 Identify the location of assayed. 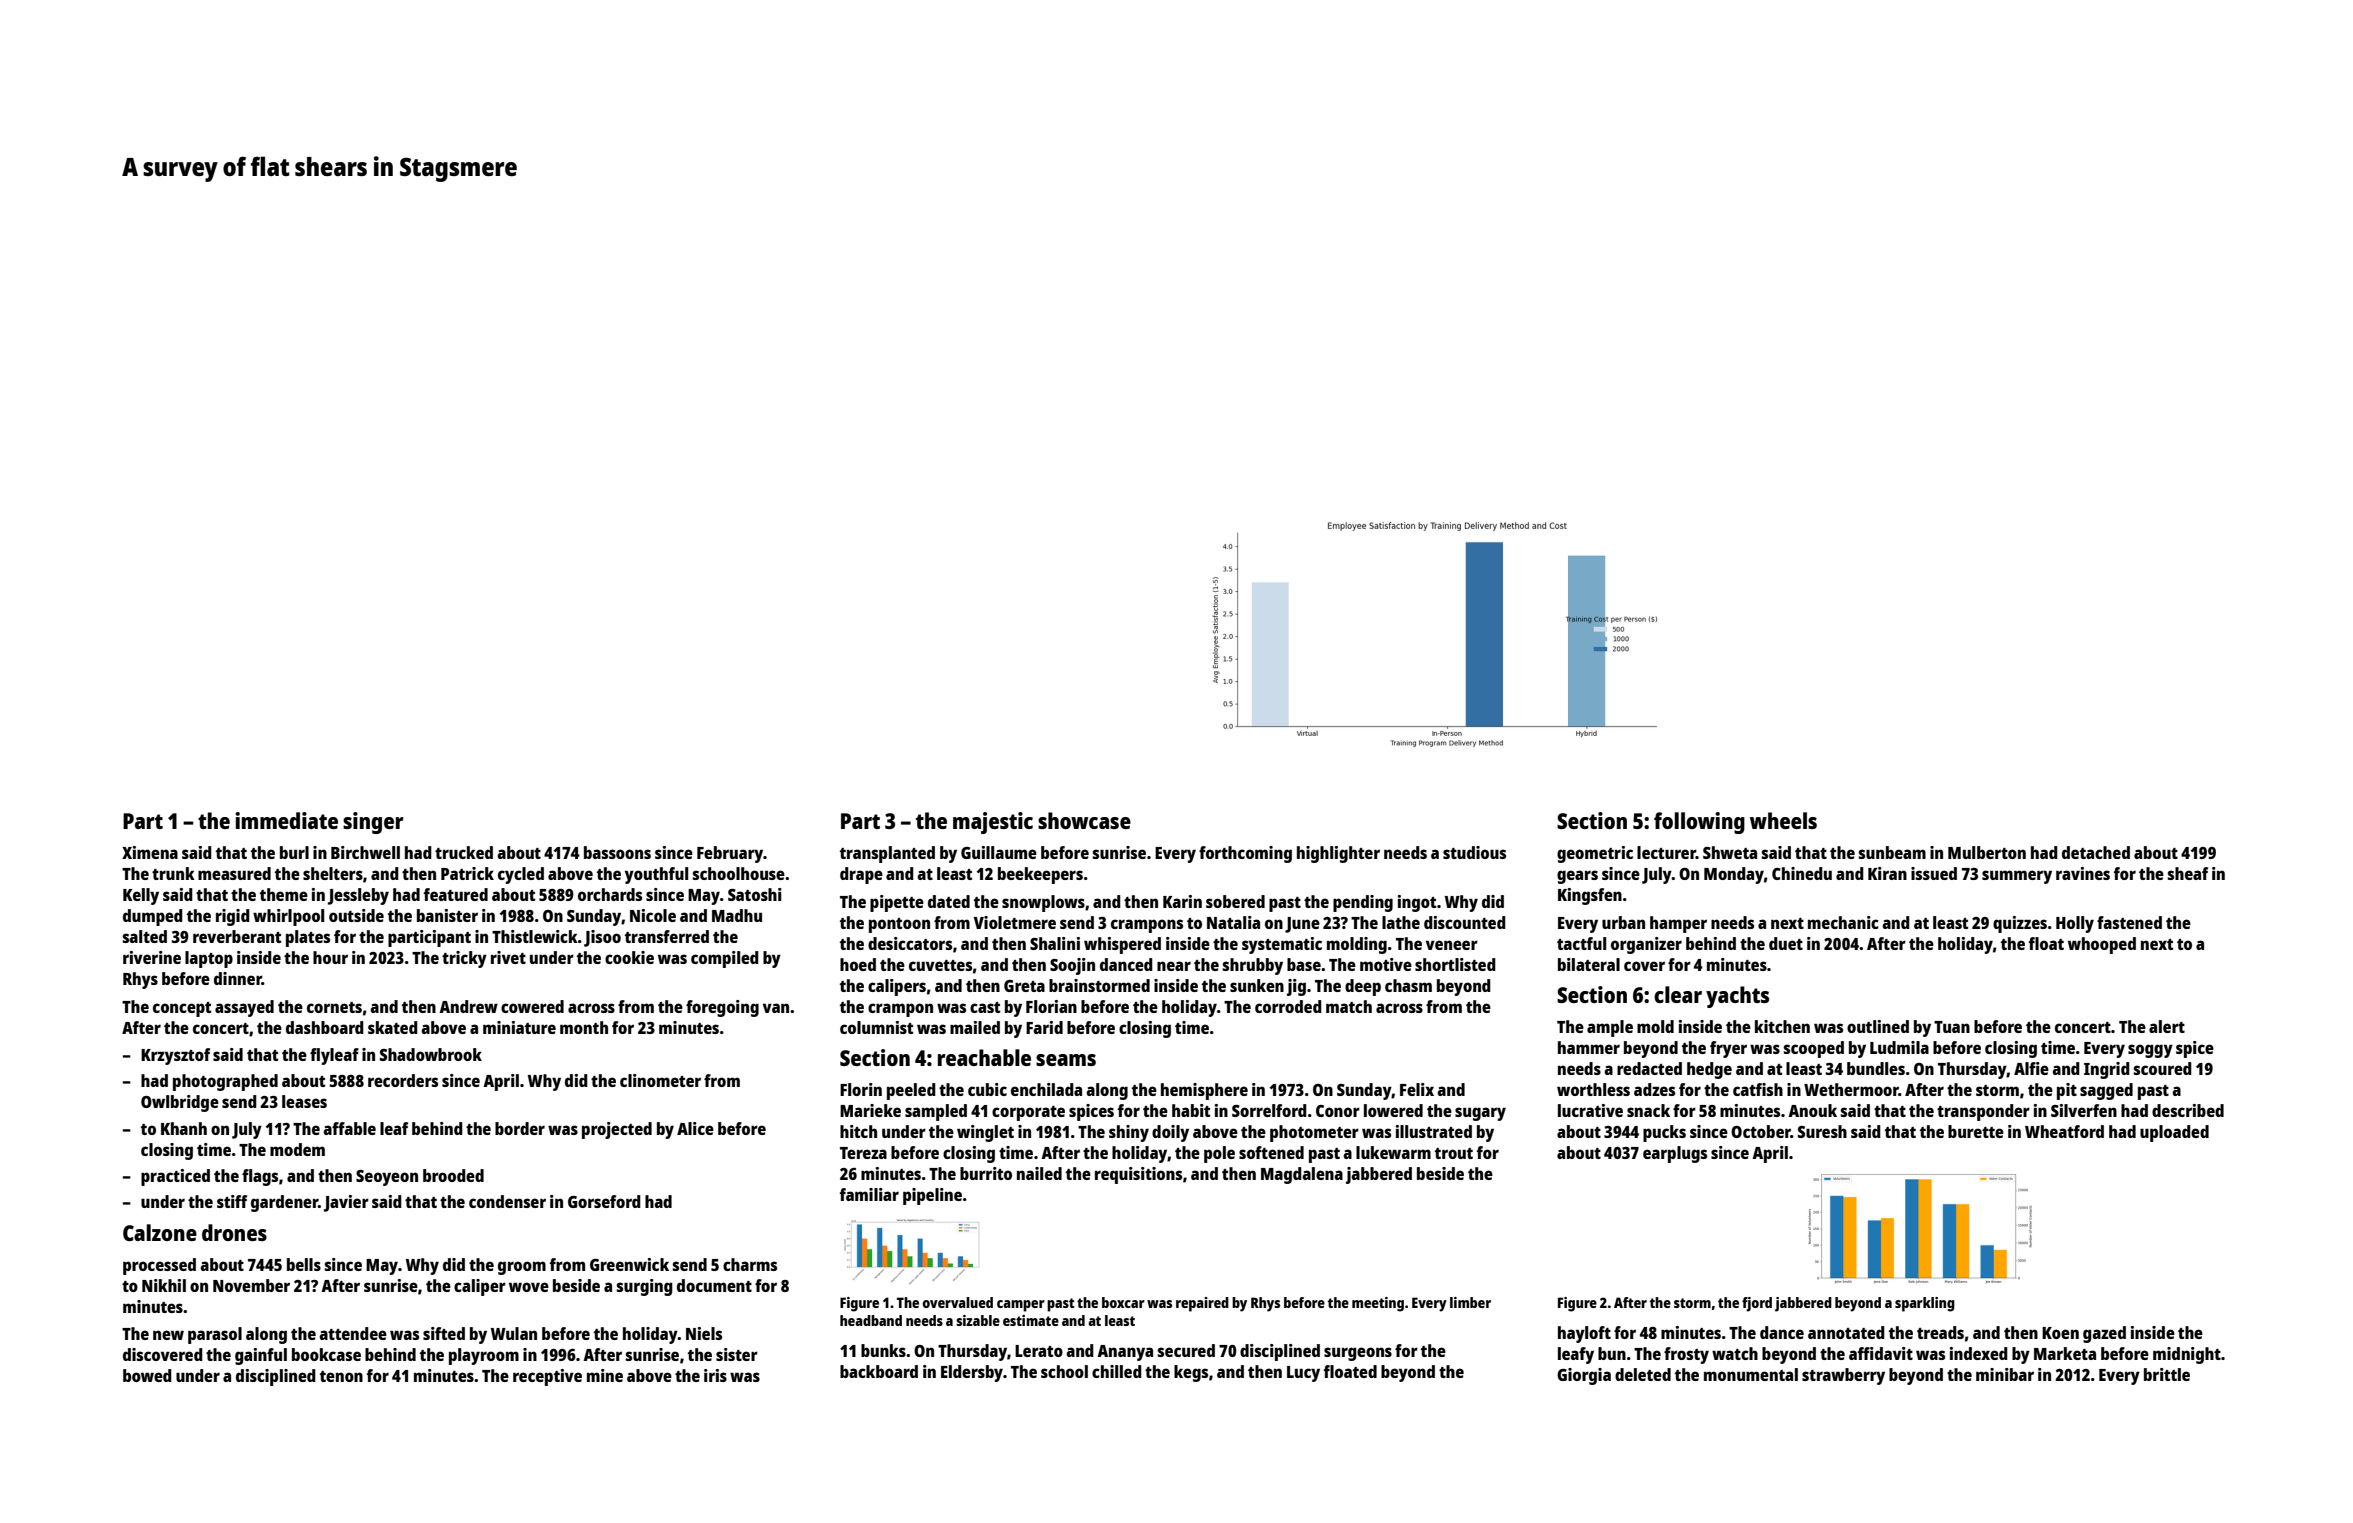
(244, 1008).
